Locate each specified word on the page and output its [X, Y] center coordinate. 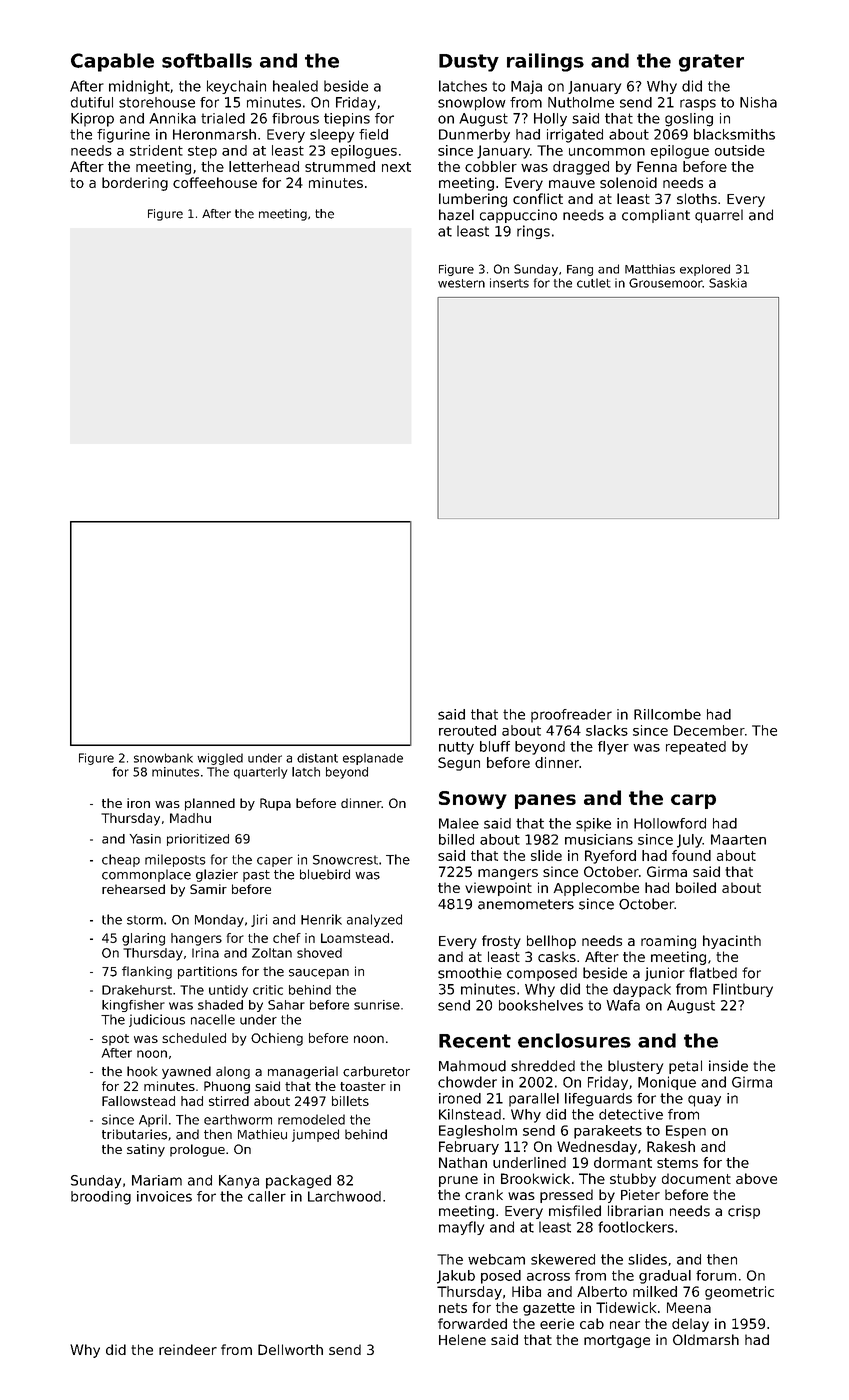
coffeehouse [215, 182]
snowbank [163, 758]
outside [740, 150]
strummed [340, 166]
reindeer [188, 1349]
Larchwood [344, 1196]
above [756, 1178]
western [461, 283]
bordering [135, 184]
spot [115, 1040]
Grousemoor [666, 283]
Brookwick [535, 1178]
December [709, 730]
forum [716, 1275]
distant [317, 758]
